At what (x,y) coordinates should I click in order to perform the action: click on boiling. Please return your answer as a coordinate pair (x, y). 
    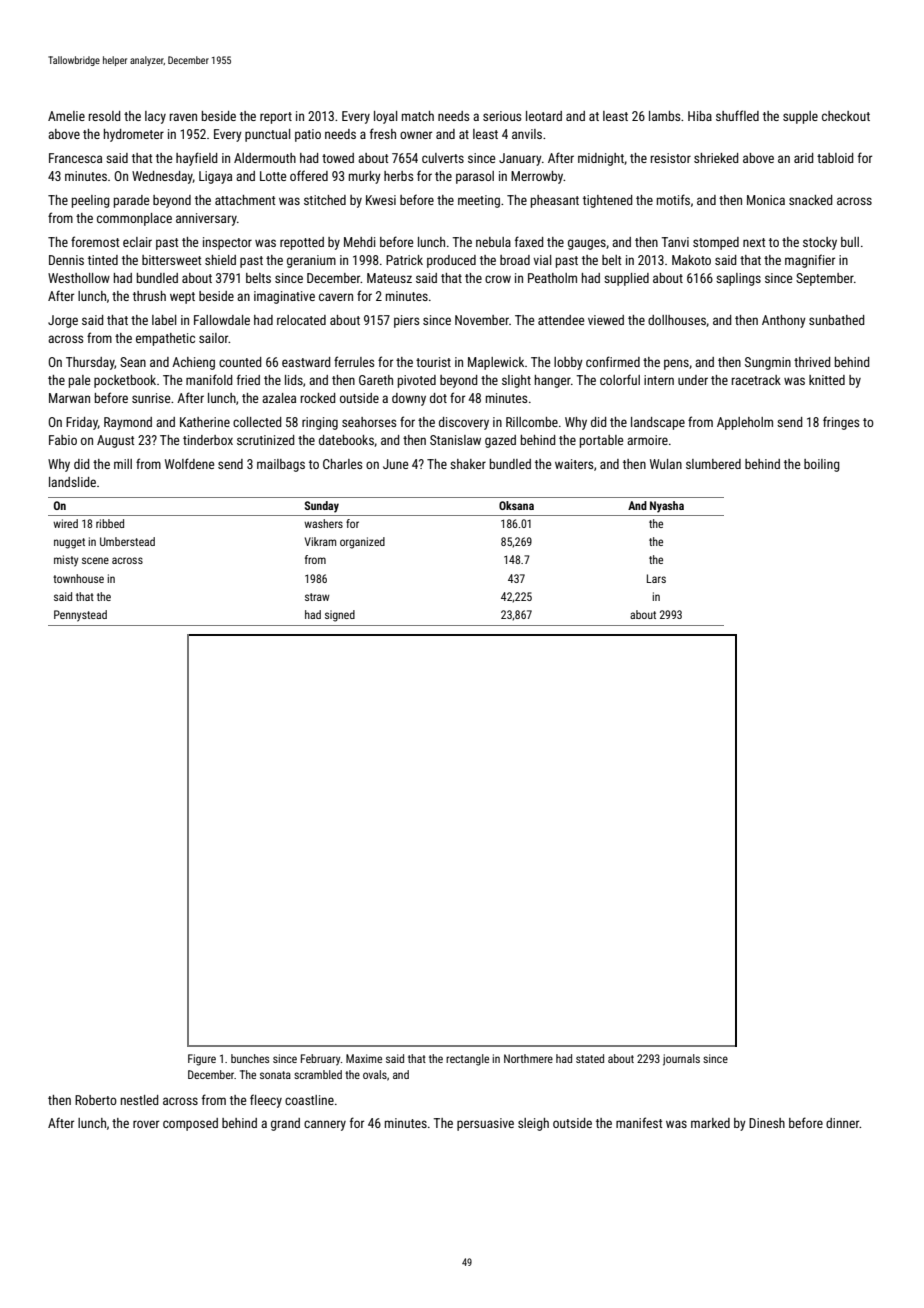
    Looking at the image, I should click on (822, 465).
